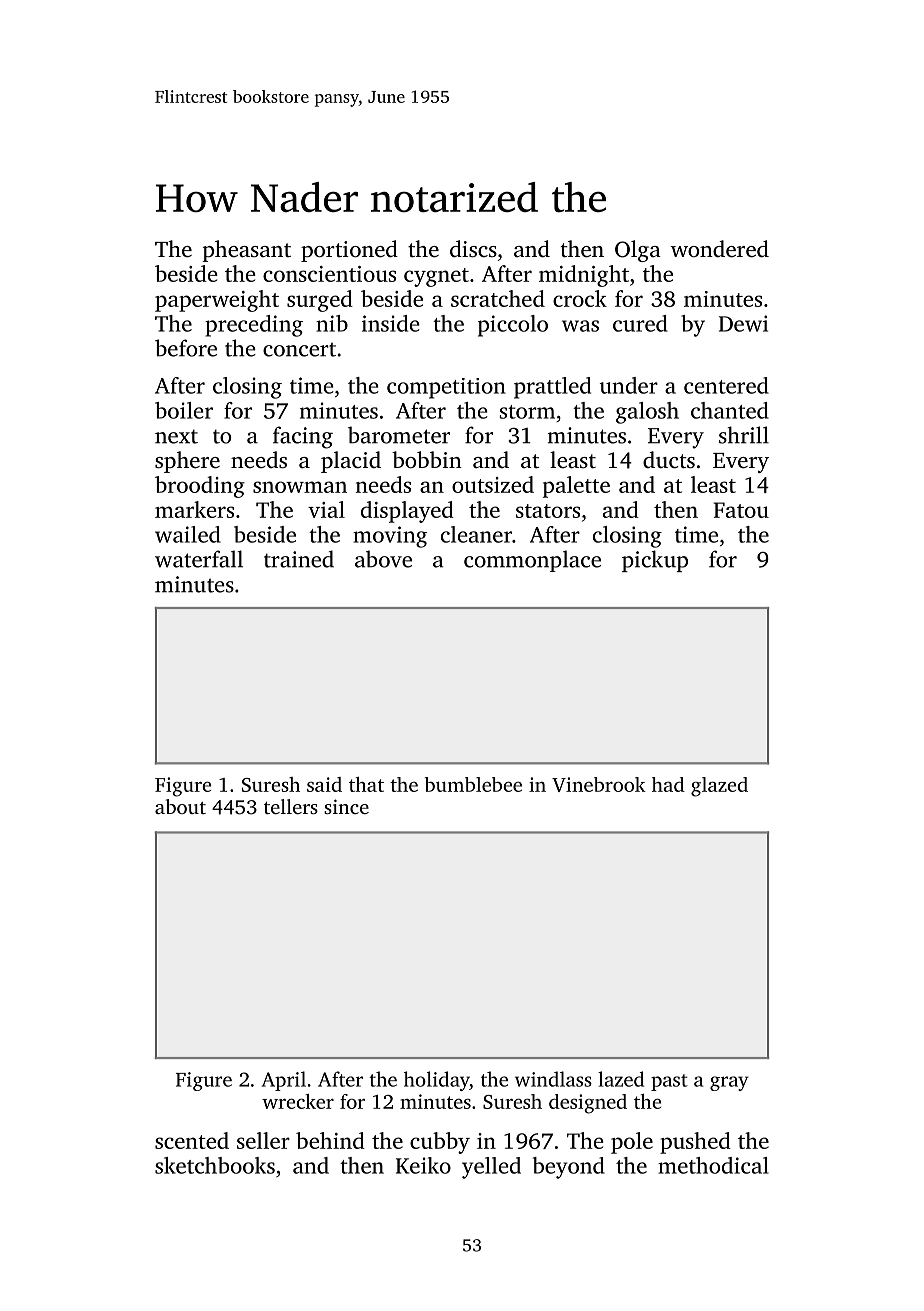 The image size is (924, 1311). What do you see at coordinates (720, 249) in the screenshot?
I see `wondered` at bounding box center [720, 249].
